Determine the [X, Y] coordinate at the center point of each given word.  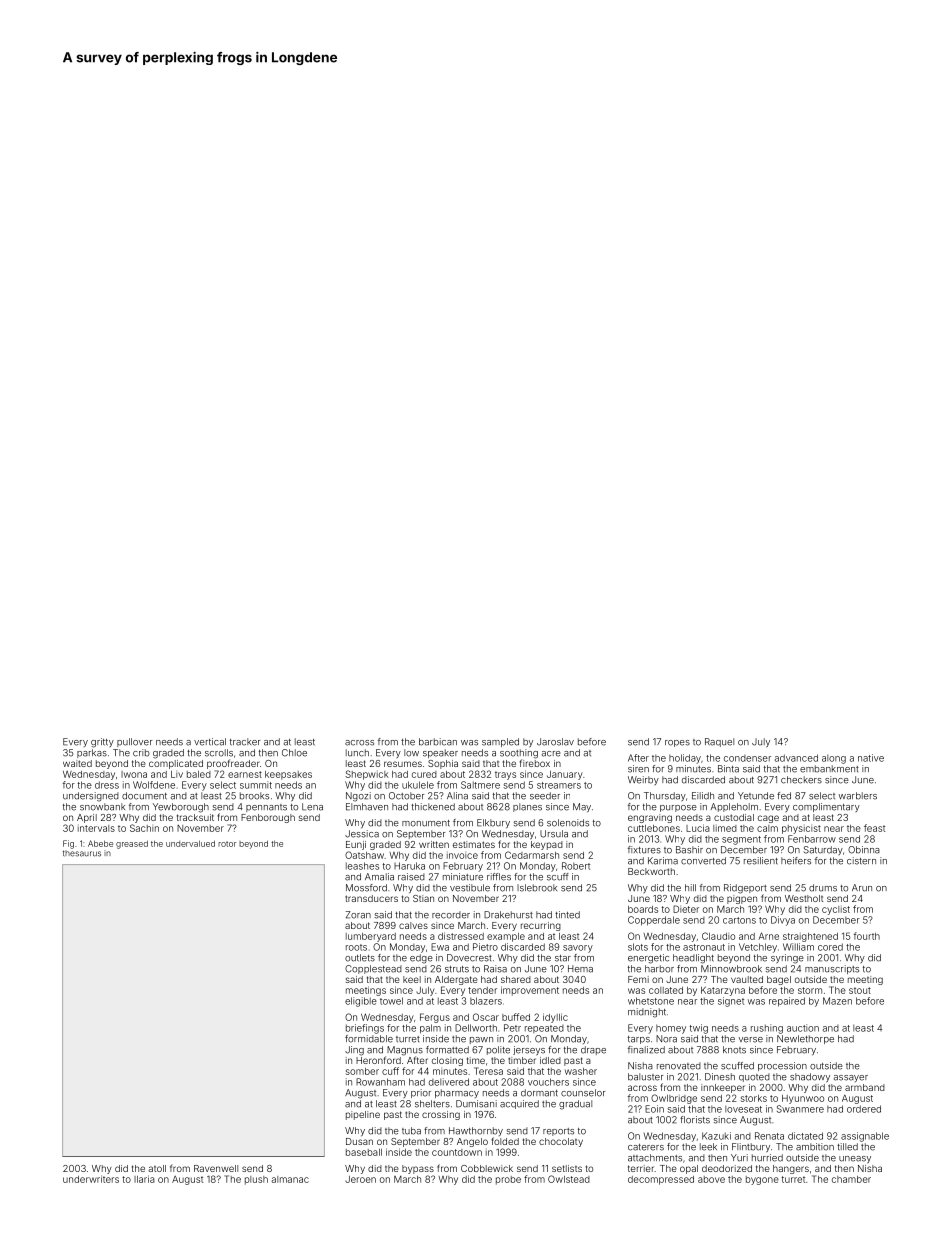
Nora [666, 1039]
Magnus [405, 1051]
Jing [354, 1051]
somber [362, 1071]
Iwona [134, 774]
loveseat [743, 1109]
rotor [227, 844]
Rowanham [380, 1082]
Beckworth [651, 871]
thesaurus [82, 853]
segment [741, 840]
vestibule [470, 888]
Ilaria [144, 1179]
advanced [796, 758]
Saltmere [480, 785]
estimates [474, 844]
